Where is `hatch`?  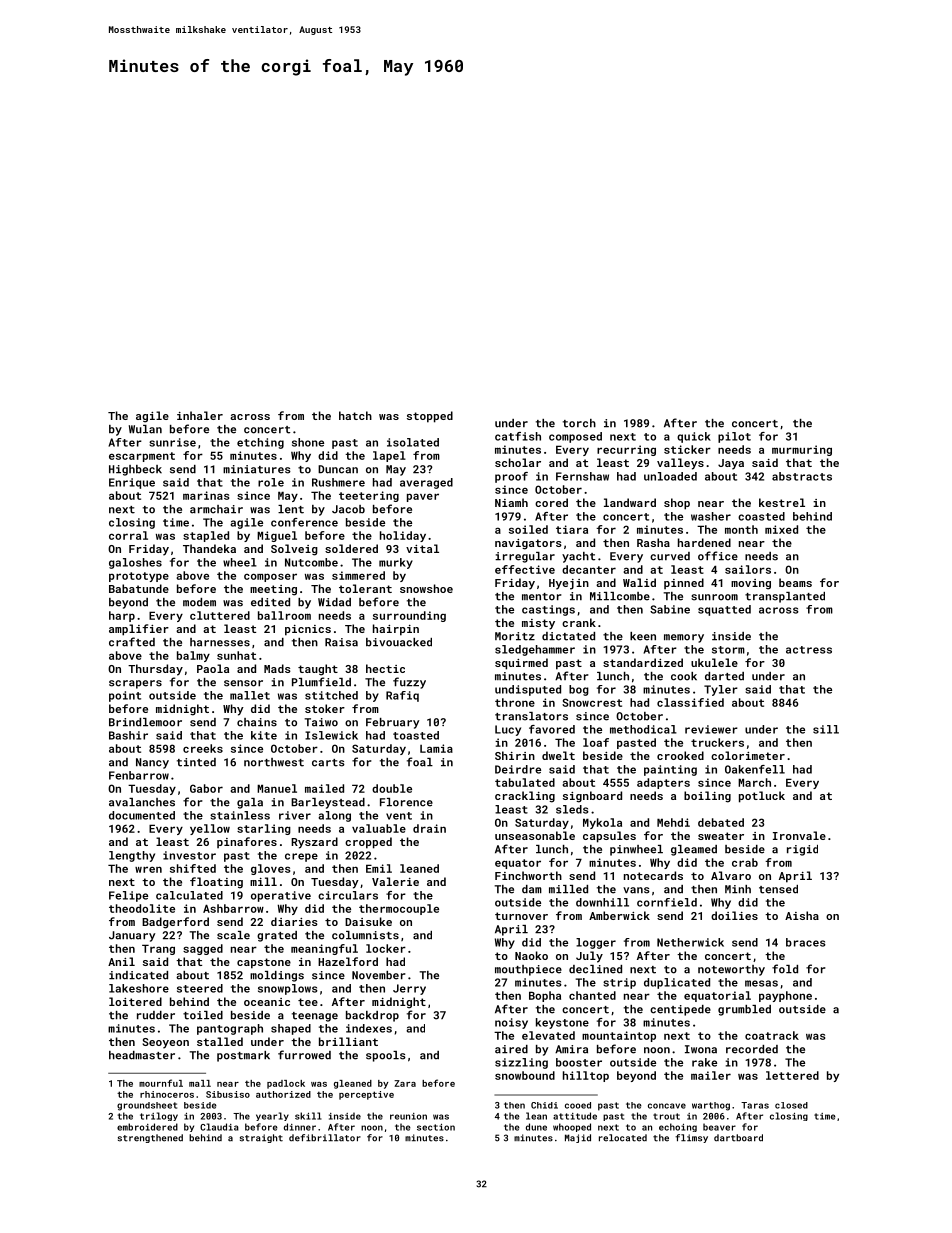
hatch is located at coordinates (355, 415).
